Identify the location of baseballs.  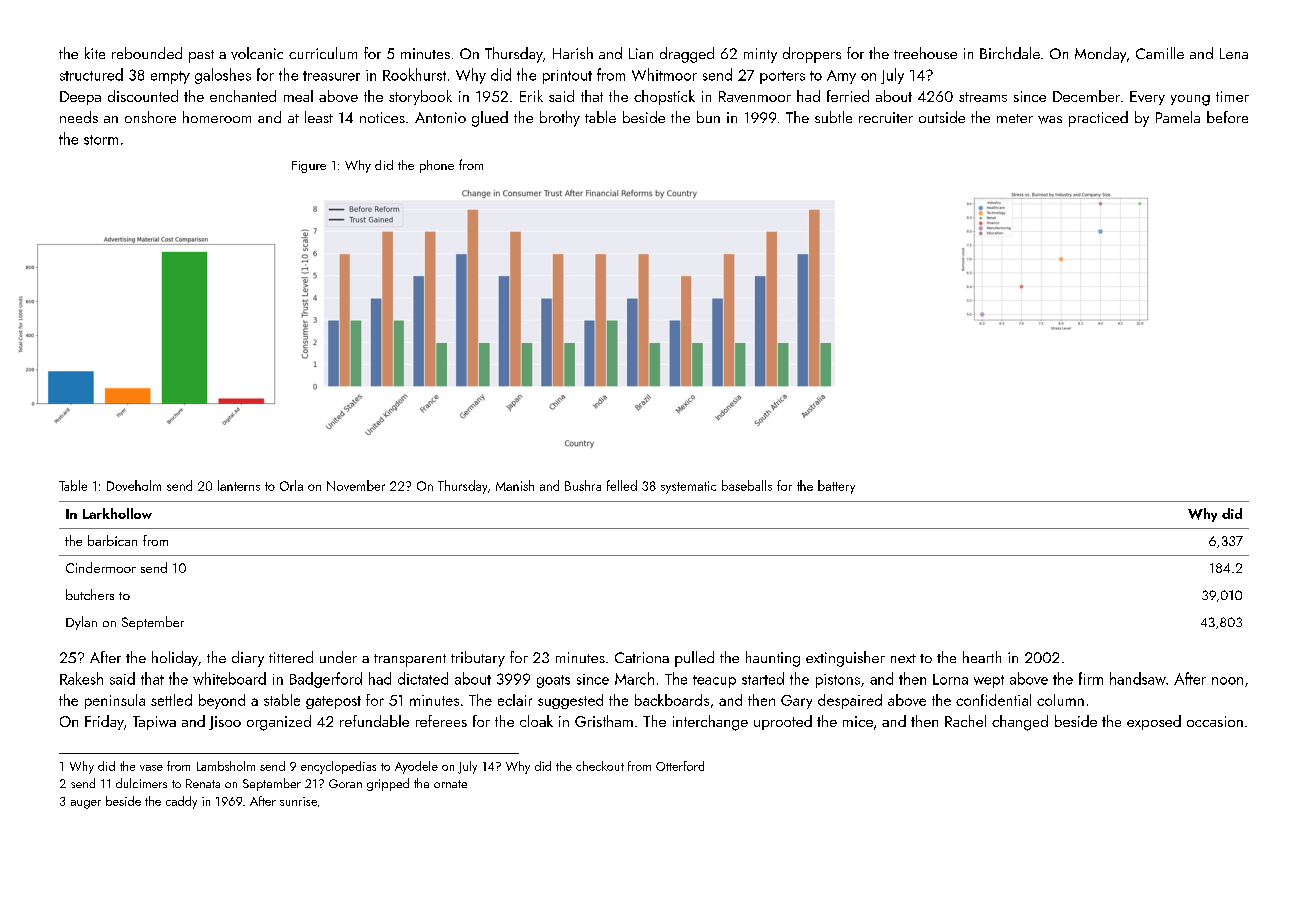
(747, 485).
